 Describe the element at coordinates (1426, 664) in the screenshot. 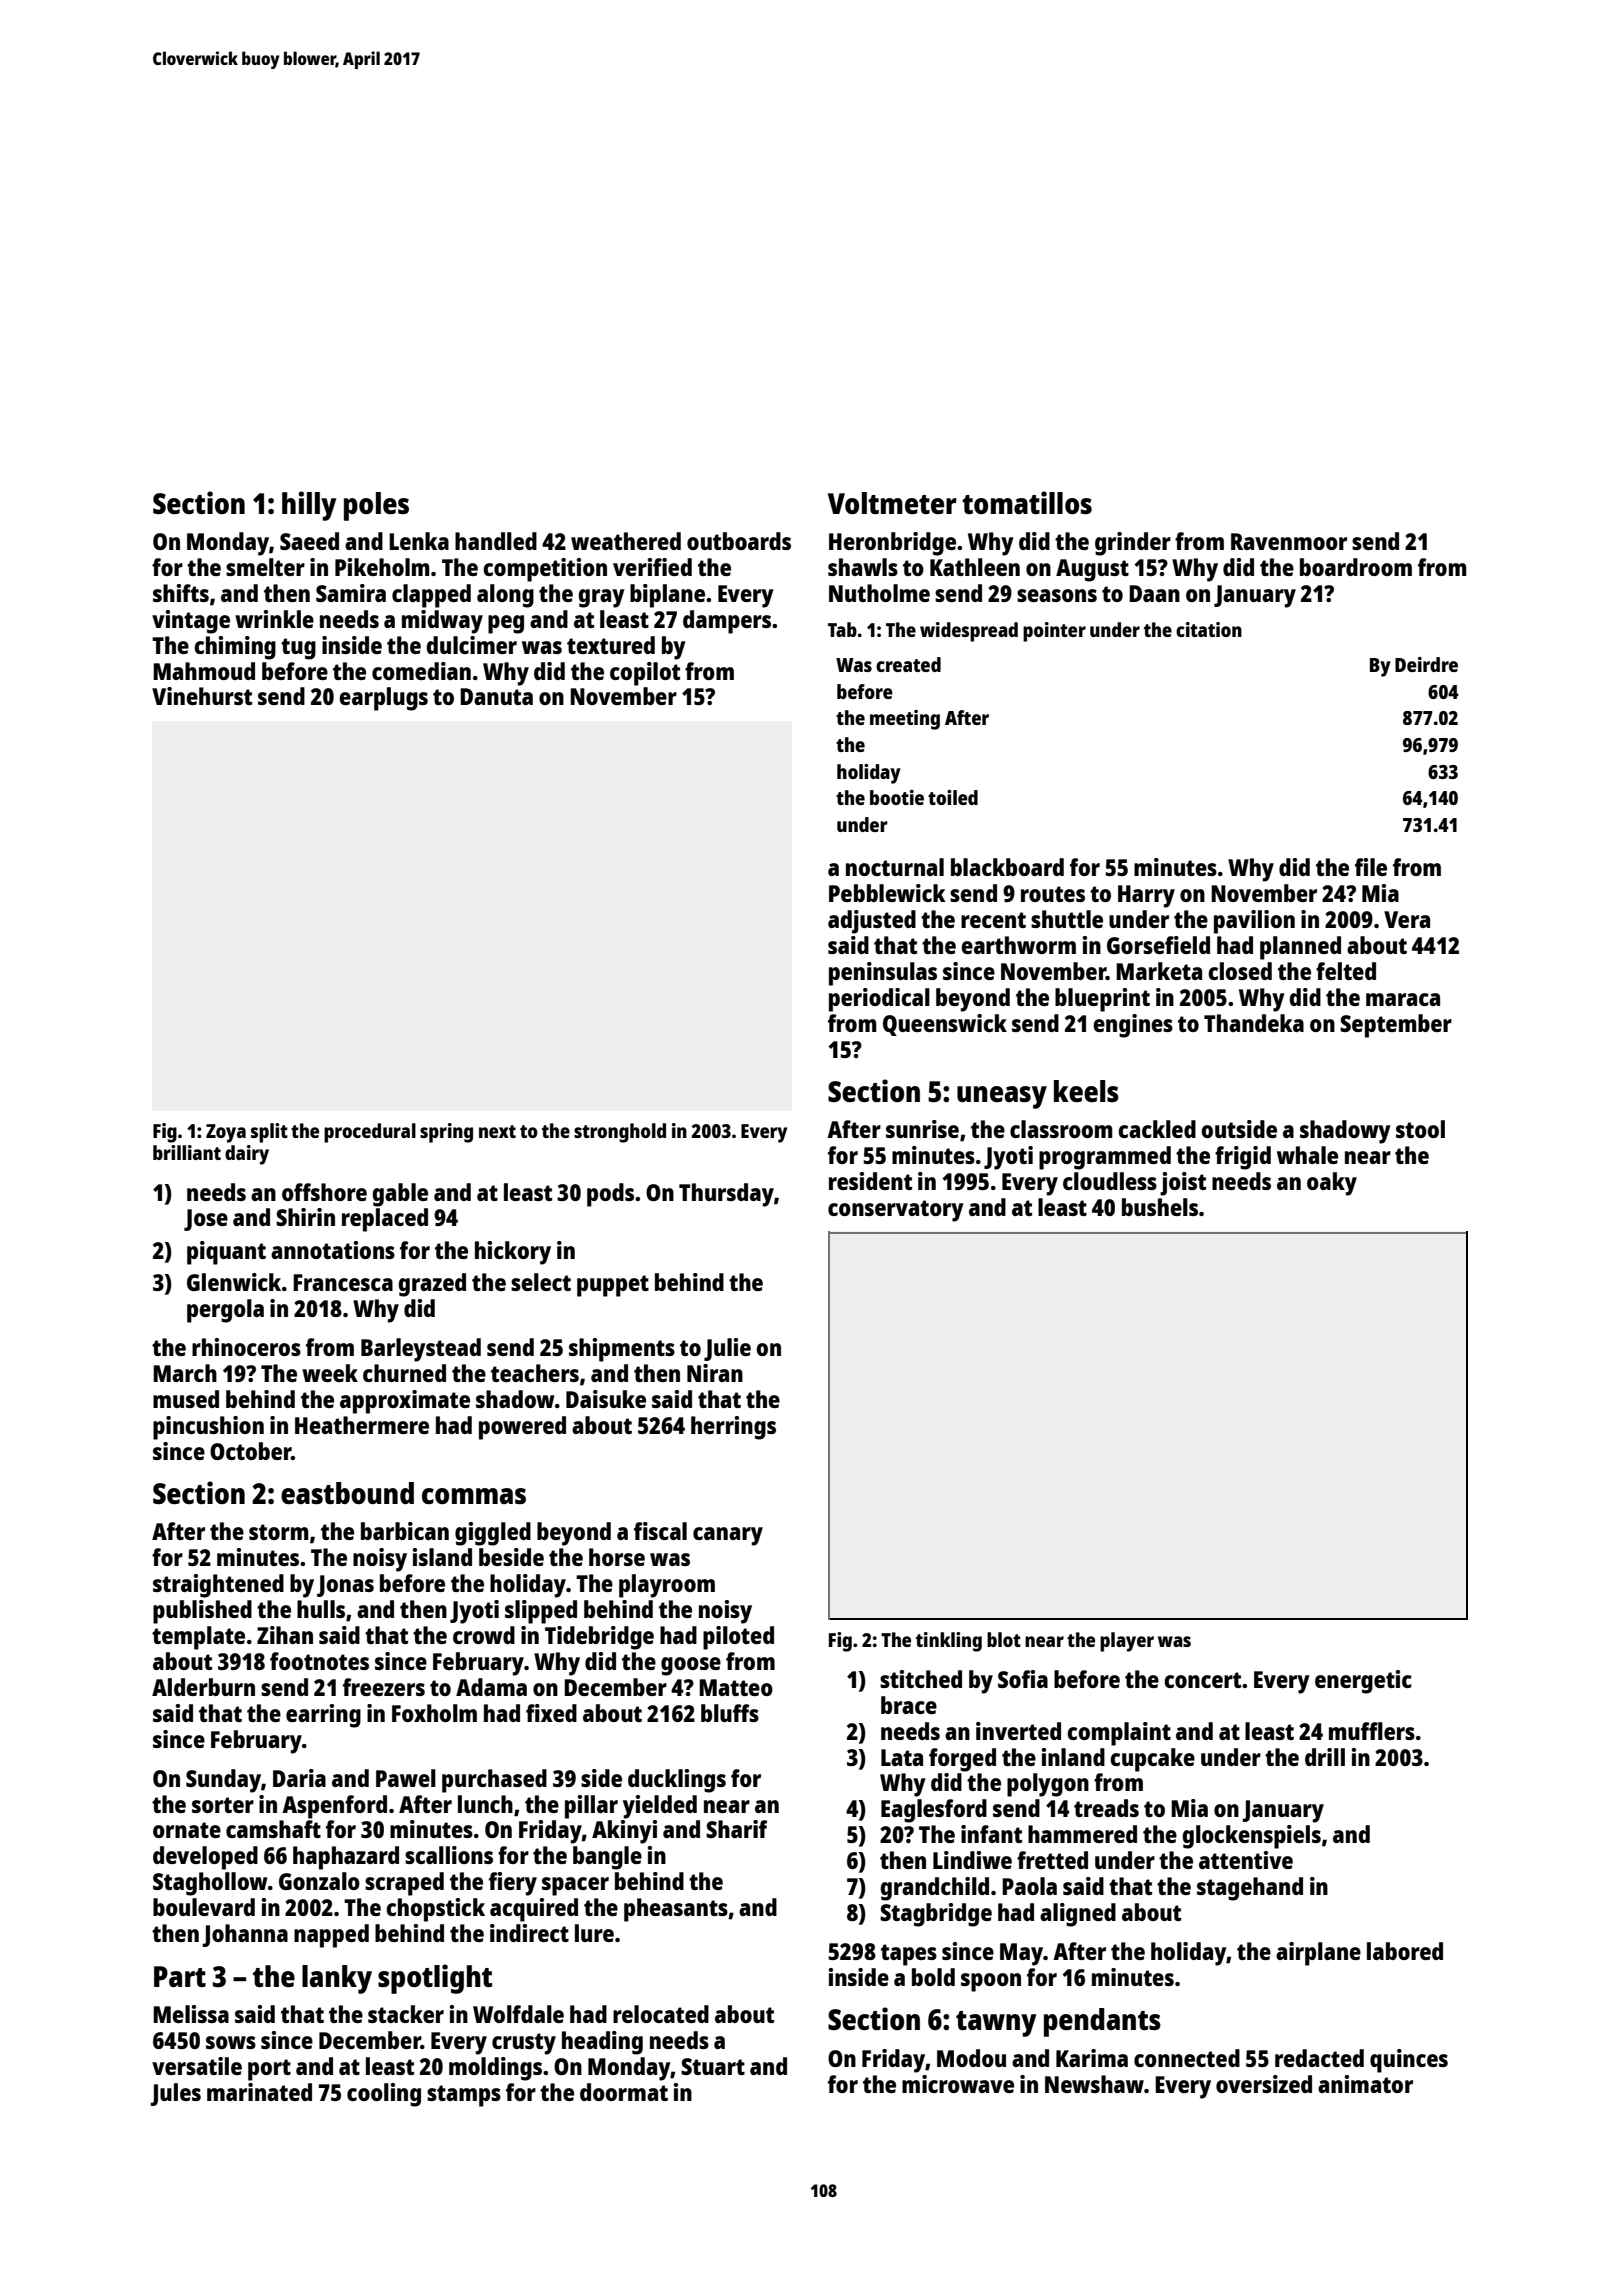

I see `Deirdre` at that location.
